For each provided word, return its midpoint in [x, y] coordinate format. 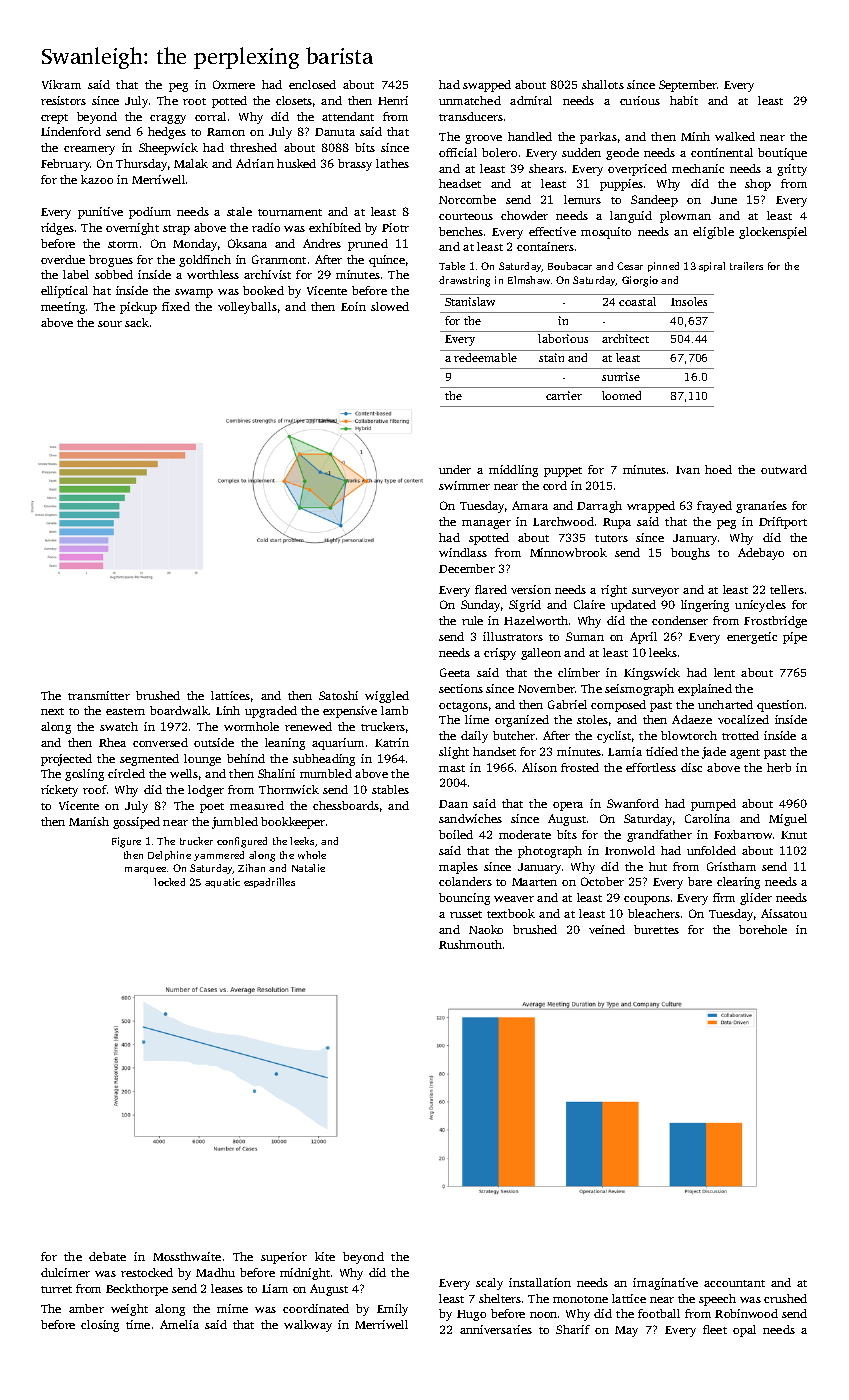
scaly [489, 1284]
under [455, 469]
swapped [487, 86]
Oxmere [234, 84]
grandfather [659, 836]
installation [540, 1282]
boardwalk [179, 710]
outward [784, 469]
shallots [603, 84]
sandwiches [470, 818]
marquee [145, 870]
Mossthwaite [187, 1256]
